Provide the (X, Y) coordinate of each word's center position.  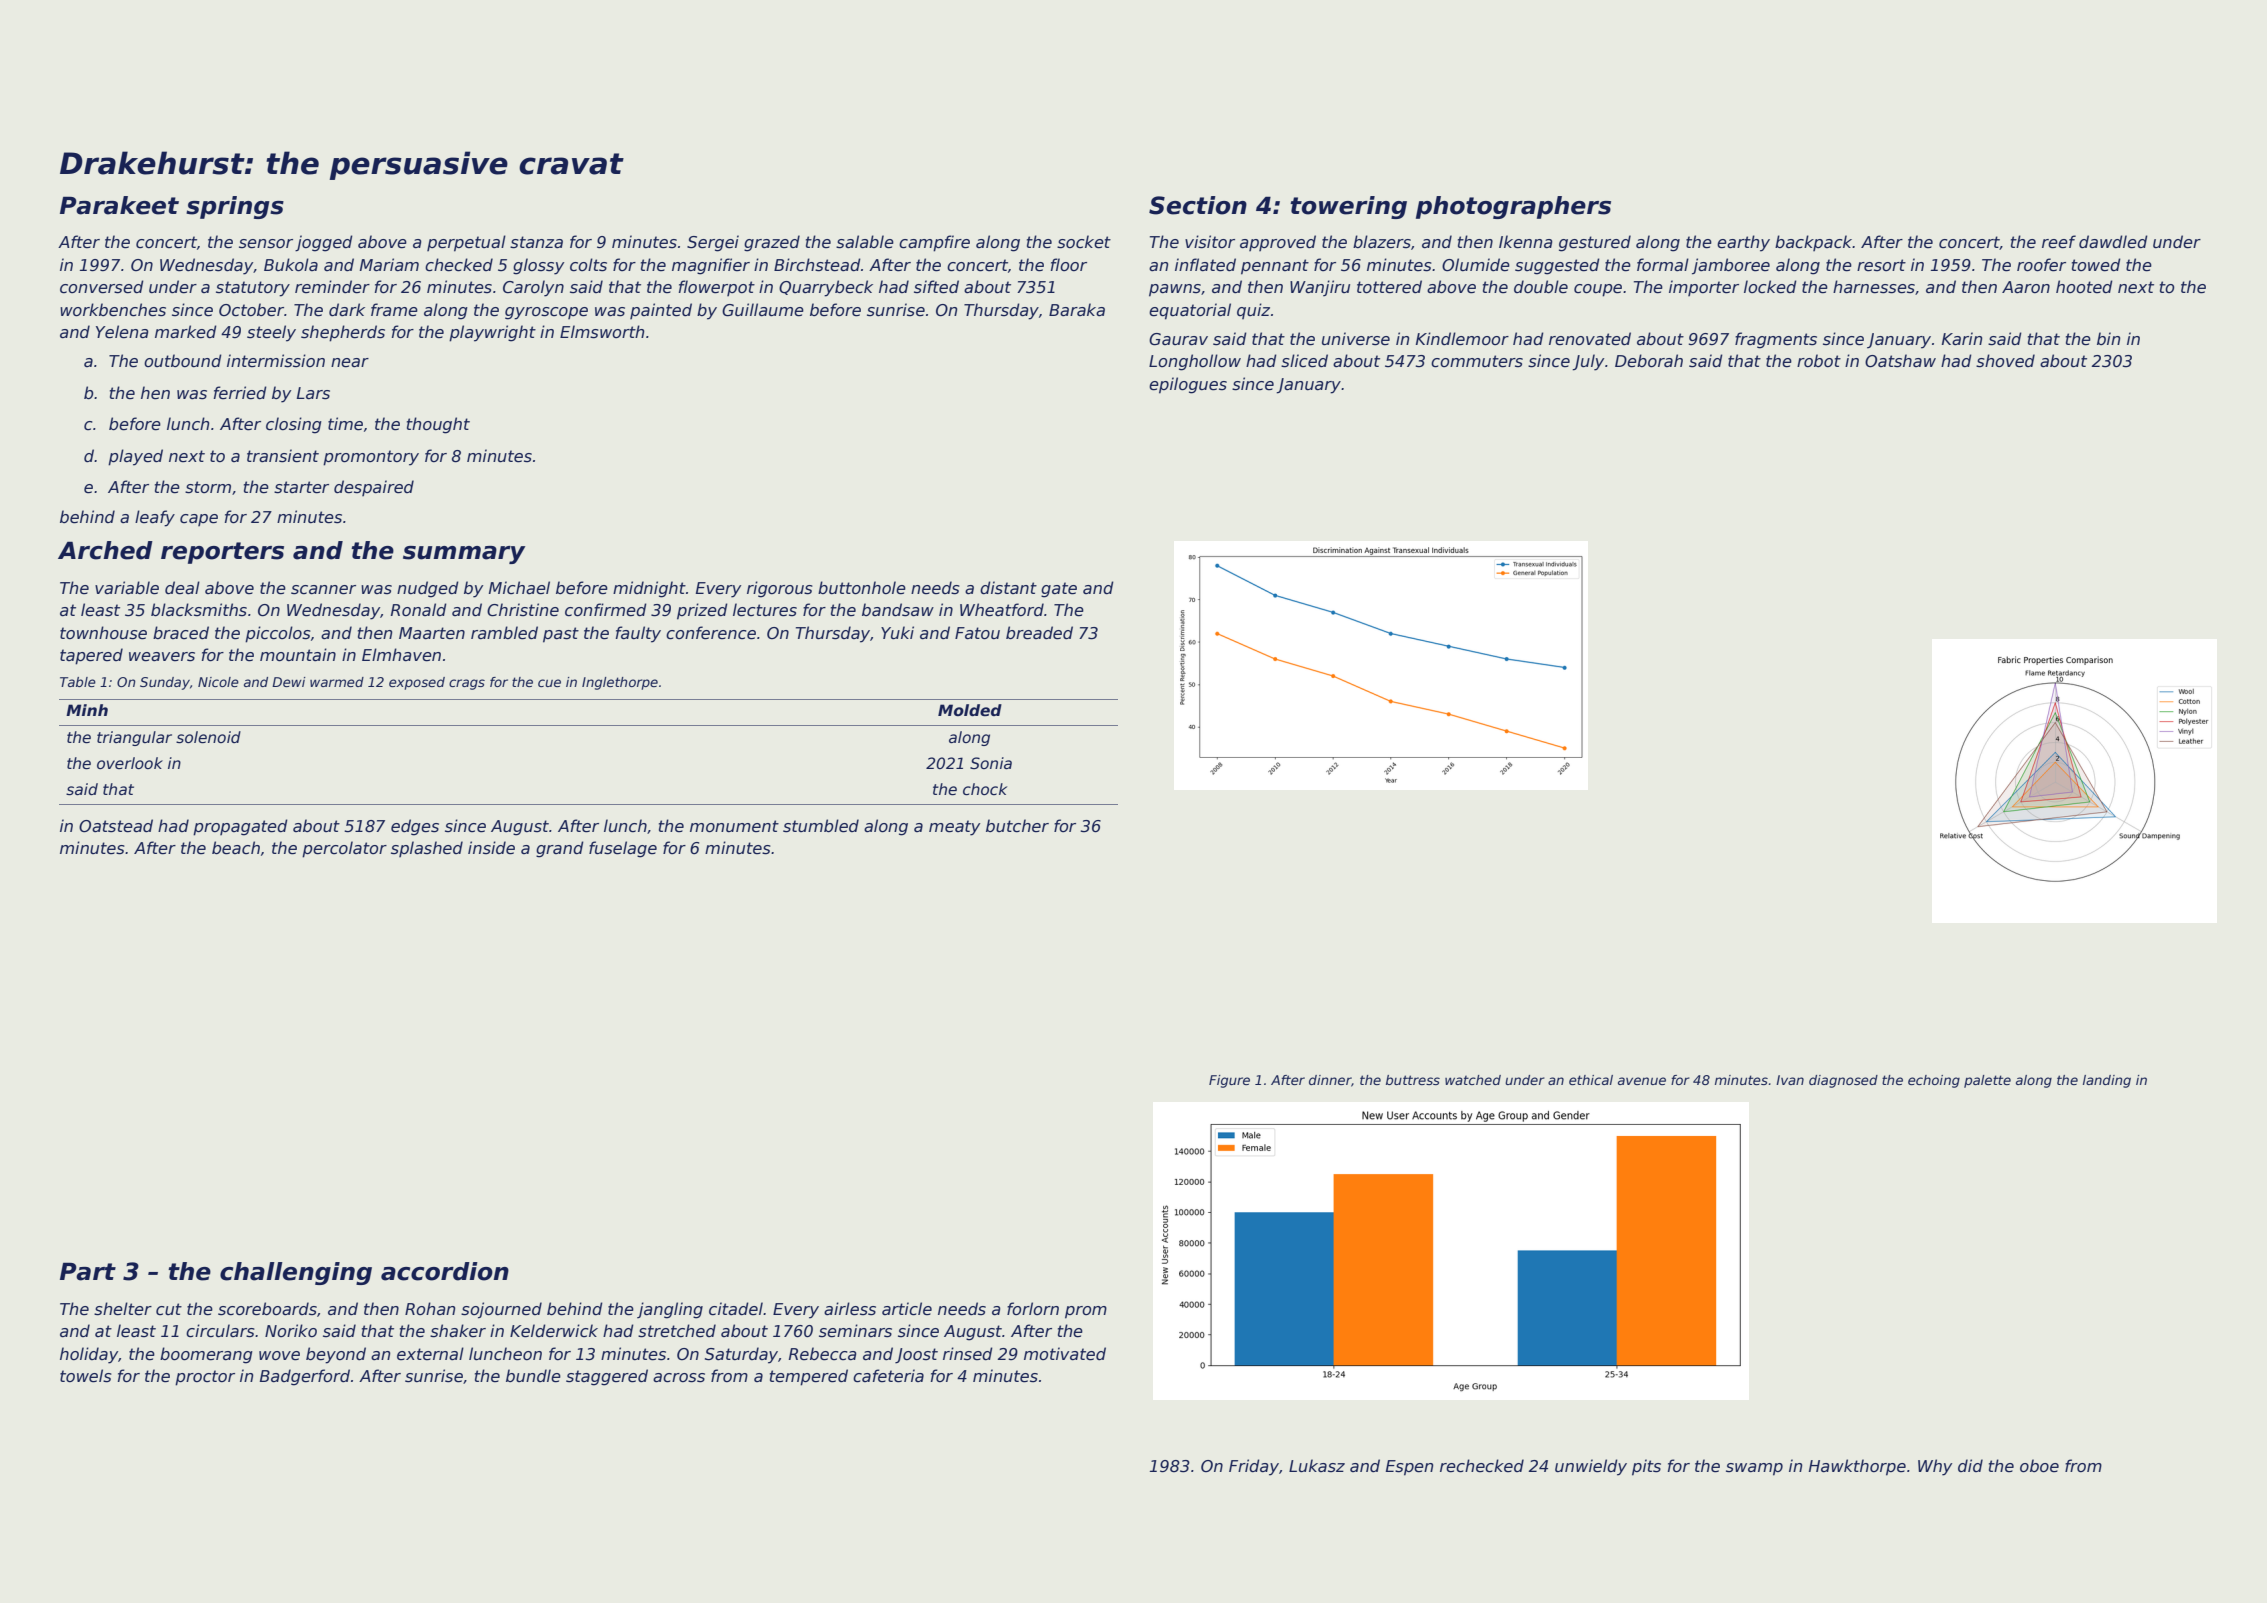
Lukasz (1317, 1465)
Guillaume (763, 310)
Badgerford (305, 1377)
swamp (1754, 1469)
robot (1819, 360)
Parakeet (119, 205)
